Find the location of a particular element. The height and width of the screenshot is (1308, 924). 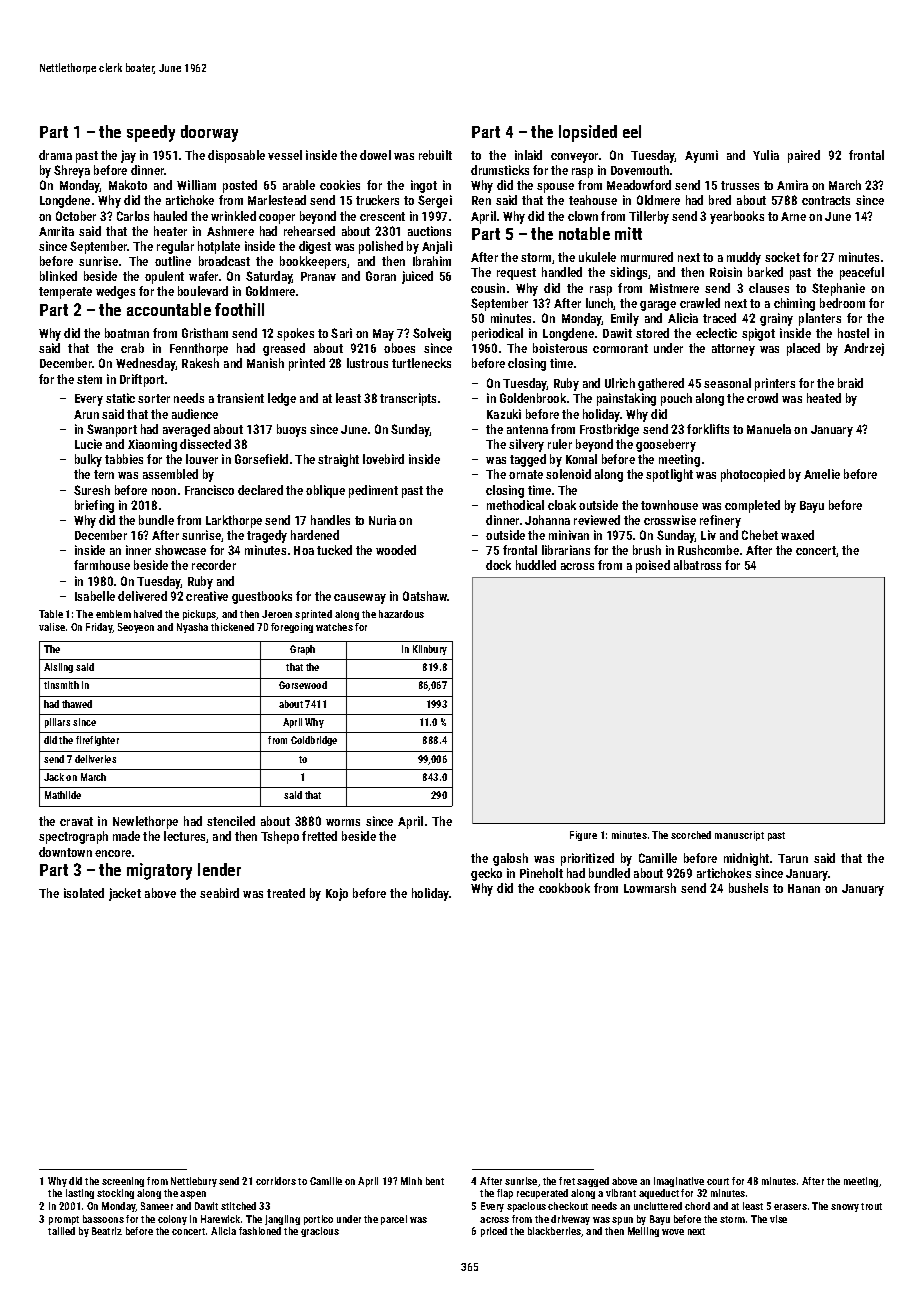

court is located at coordinates (718, 1181).
